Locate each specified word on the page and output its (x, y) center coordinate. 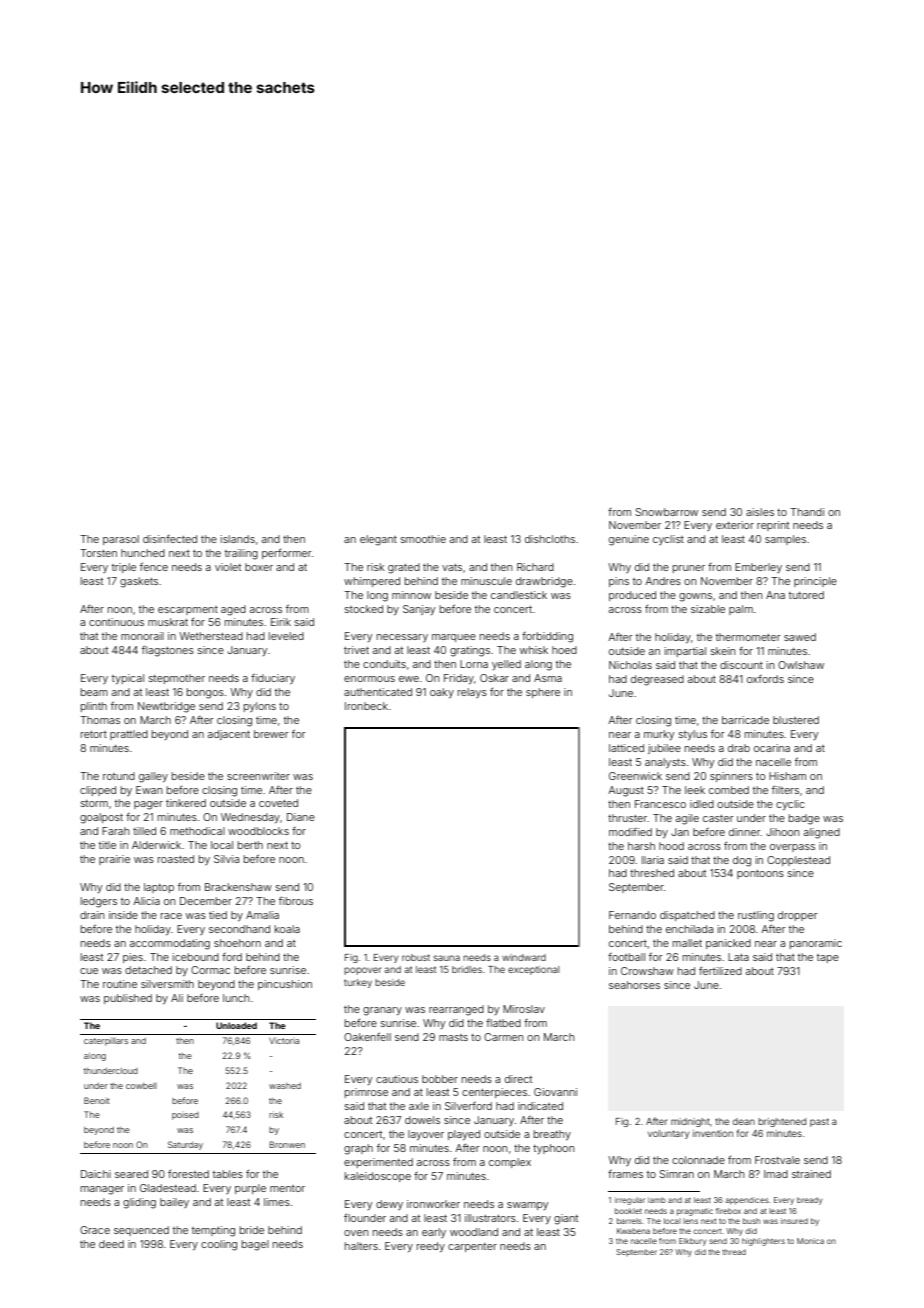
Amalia (262, 915)
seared (131, 1174)
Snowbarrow (666, 512)
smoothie (423, 539)
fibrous (296, 901)
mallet (687, 943)
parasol (121, 540)
